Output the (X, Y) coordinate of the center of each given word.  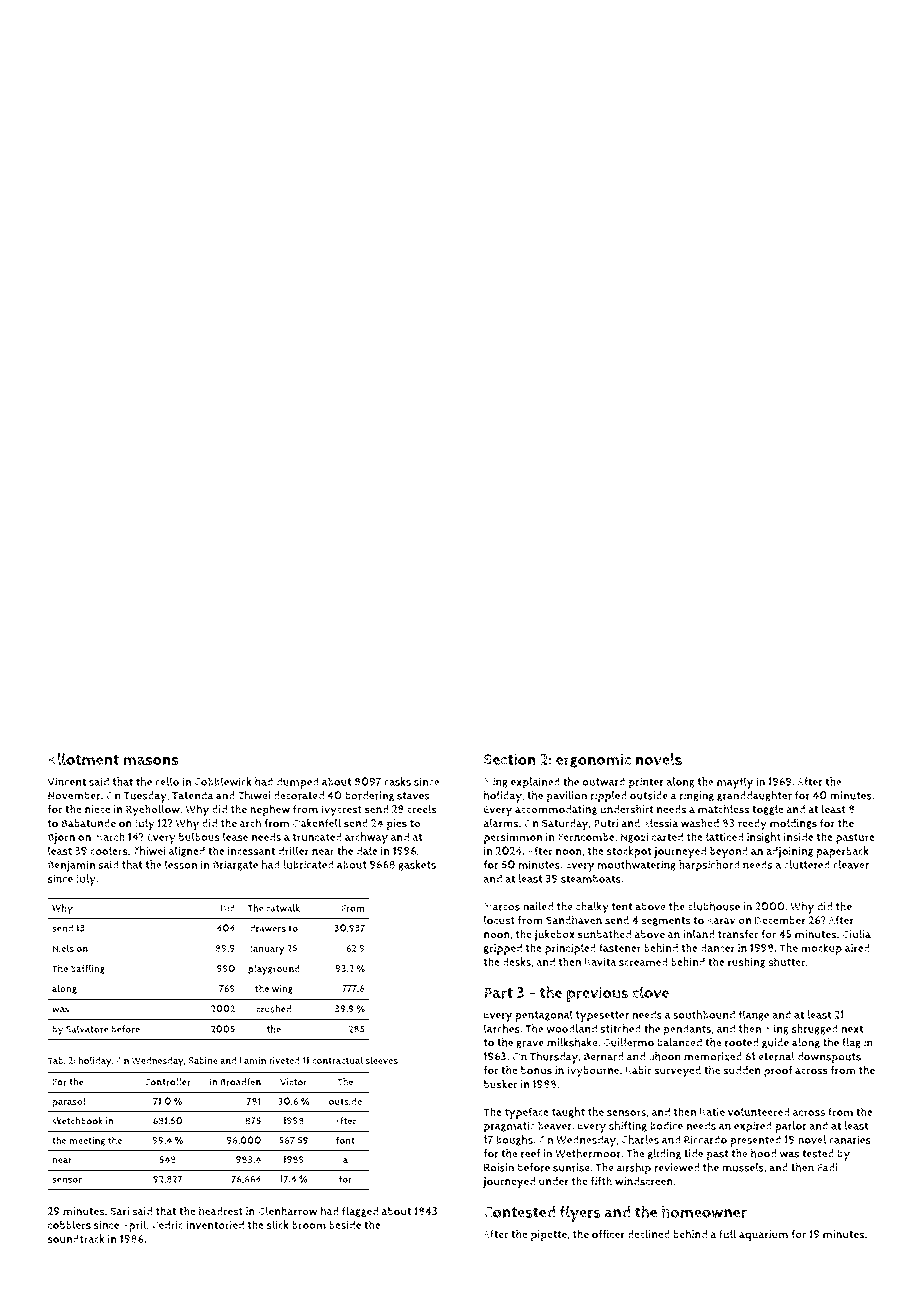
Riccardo (705, 1139)
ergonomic (593, 760)
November (74, 795)
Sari (119, 1211)
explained (535, 783)
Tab (55, 1060)
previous (597, 994)
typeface (527, 1113)
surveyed (677, 1072)
